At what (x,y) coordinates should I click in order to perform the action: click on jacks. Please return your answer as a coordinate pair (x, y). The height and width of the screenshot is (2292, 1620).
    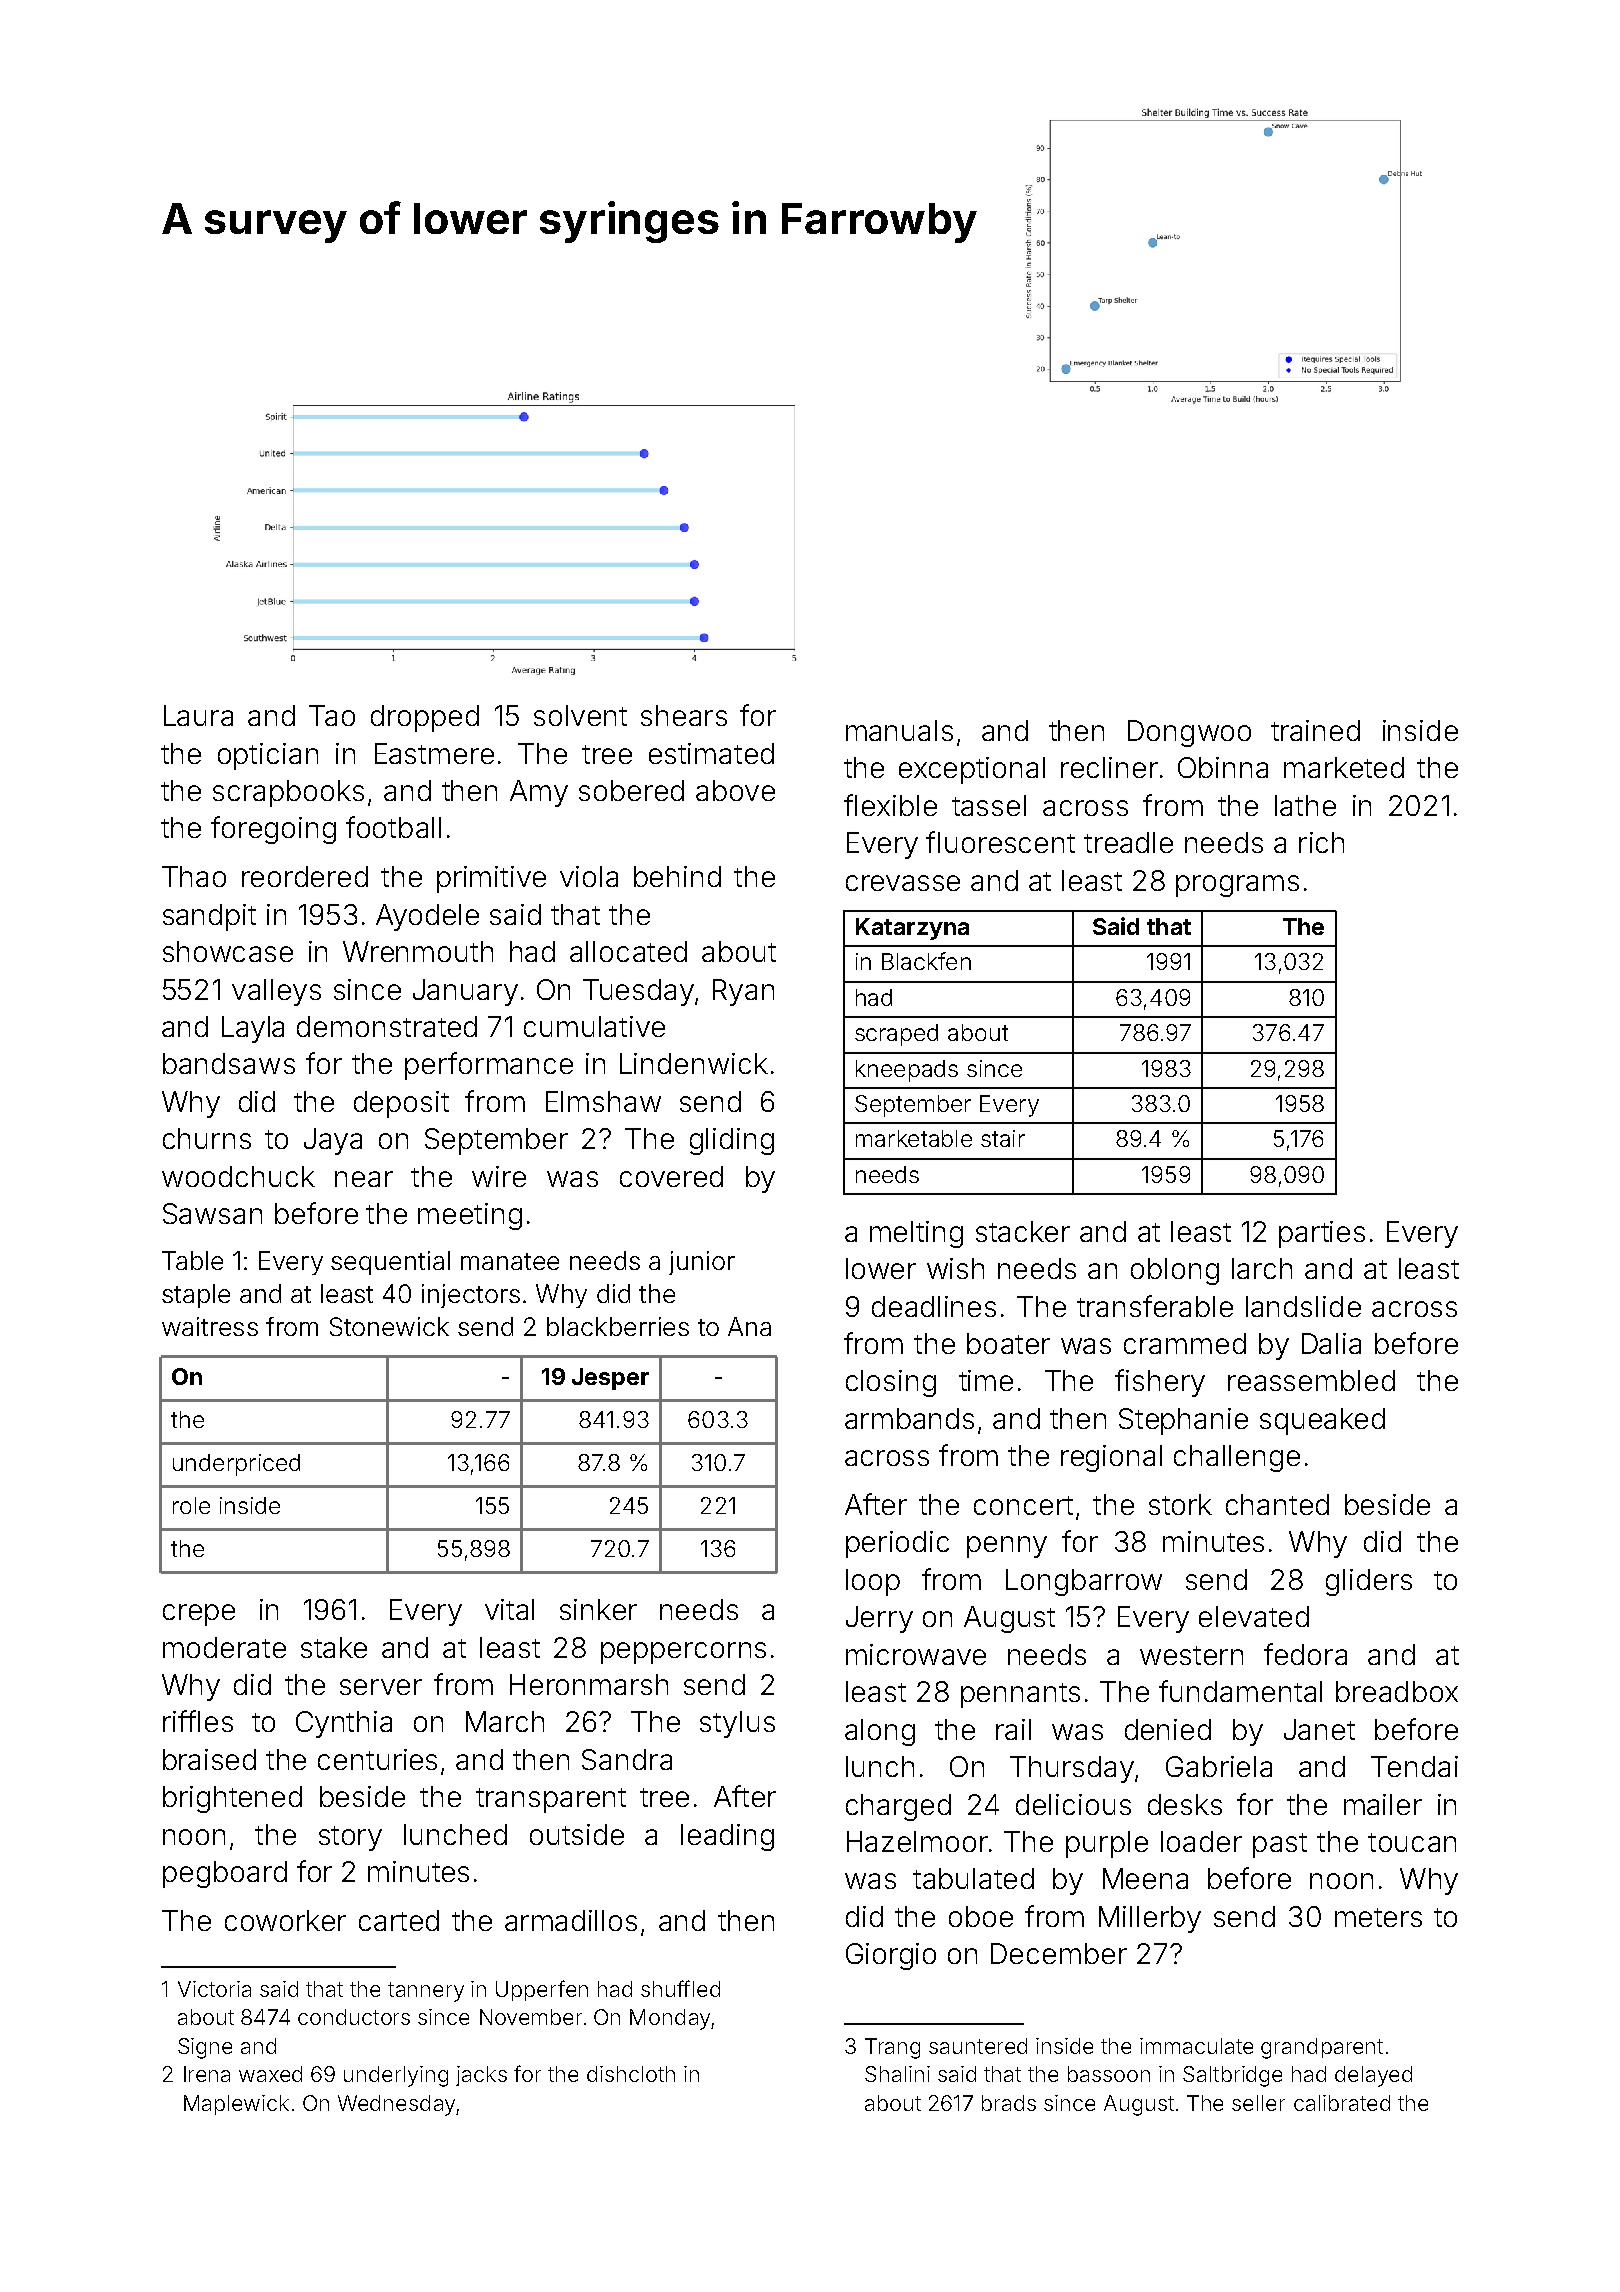
    Looking at the image, I should click on (481, 2076).
